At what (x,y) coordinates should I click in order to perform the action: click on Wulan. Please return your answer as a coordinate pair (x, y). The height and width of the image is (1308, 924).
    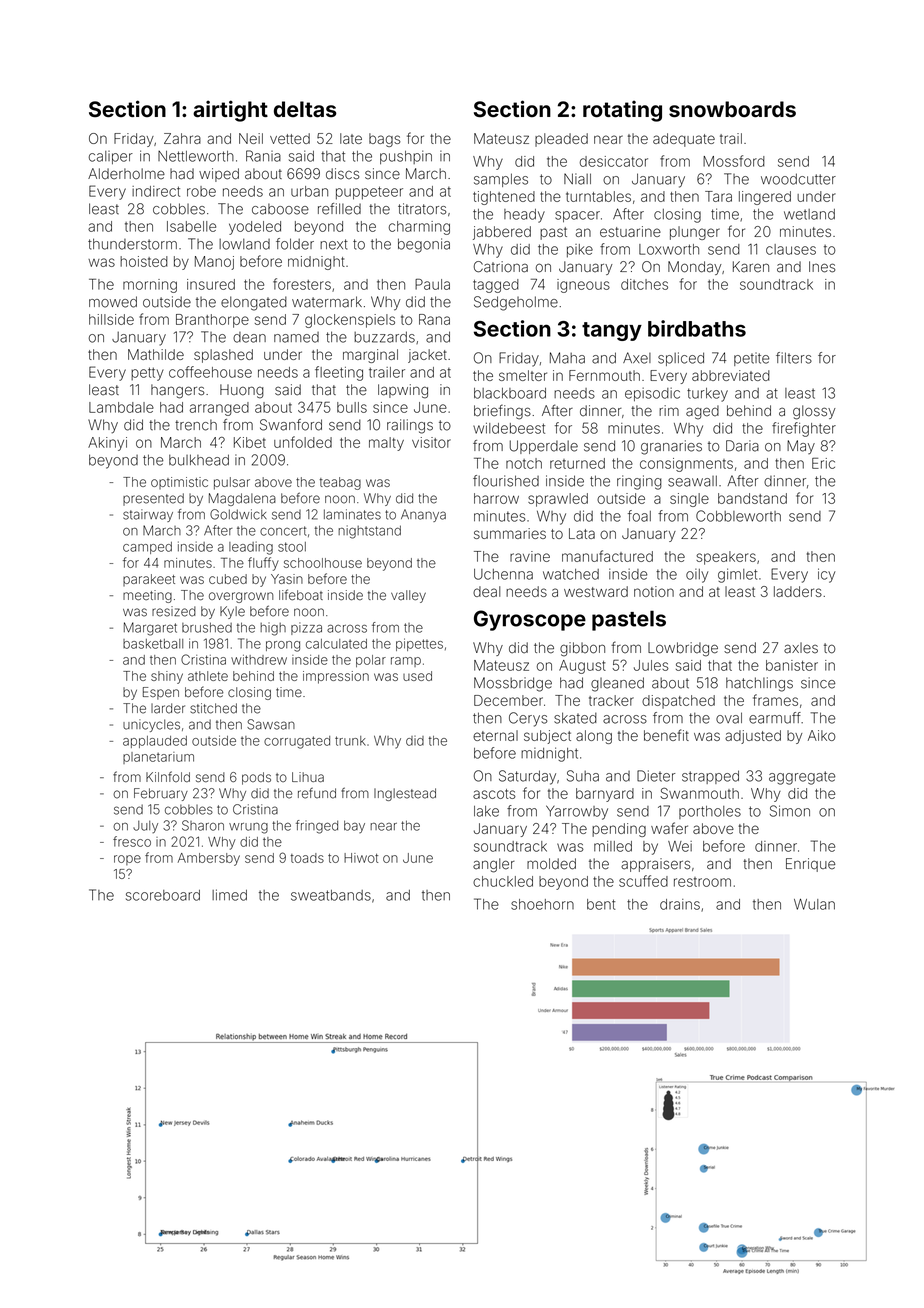
    Looking at the image, I should click on (814, 904).
